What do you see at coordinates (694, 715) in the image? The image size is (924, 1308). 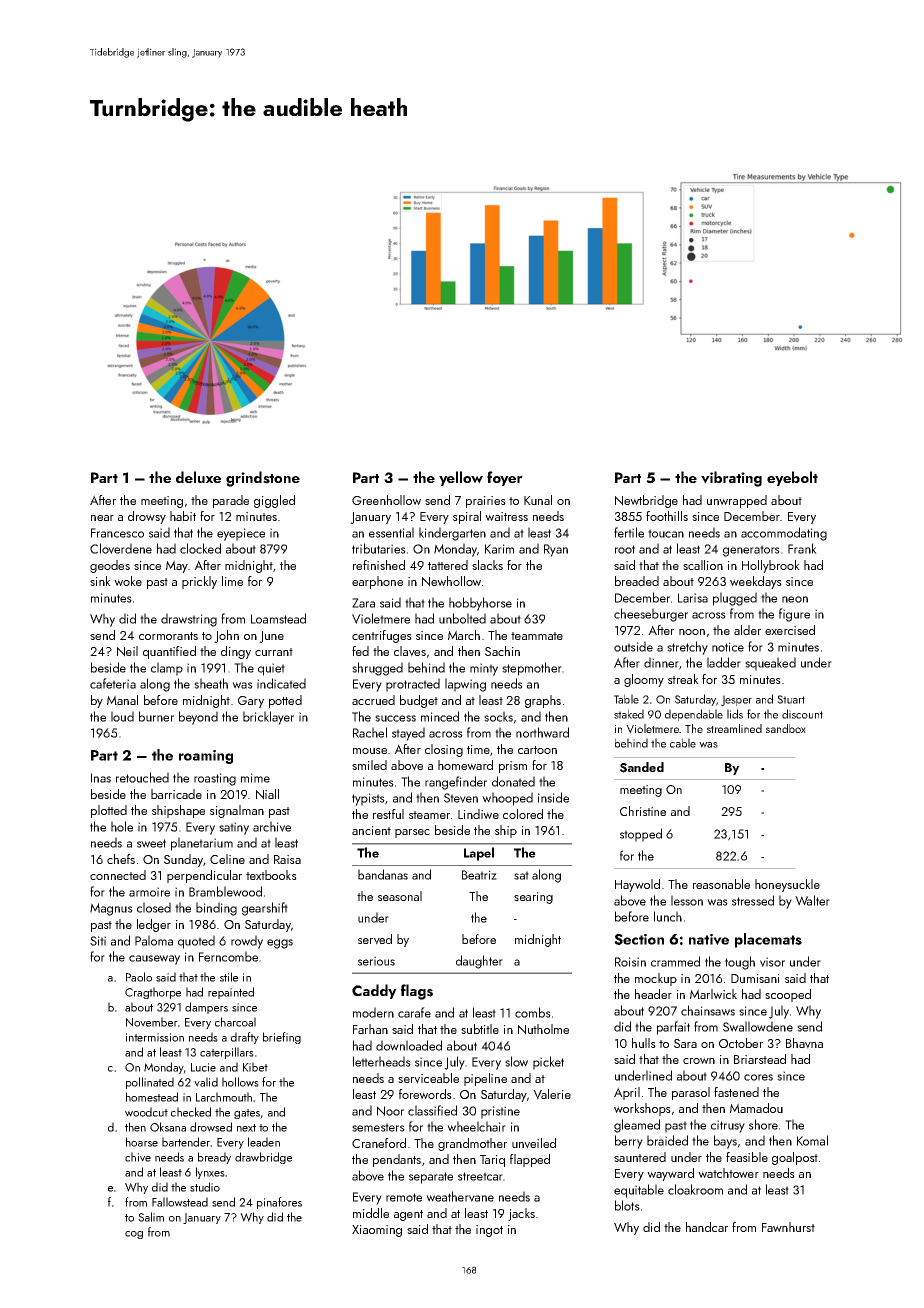 I see `dependable` at bounding box center [694, 715].
